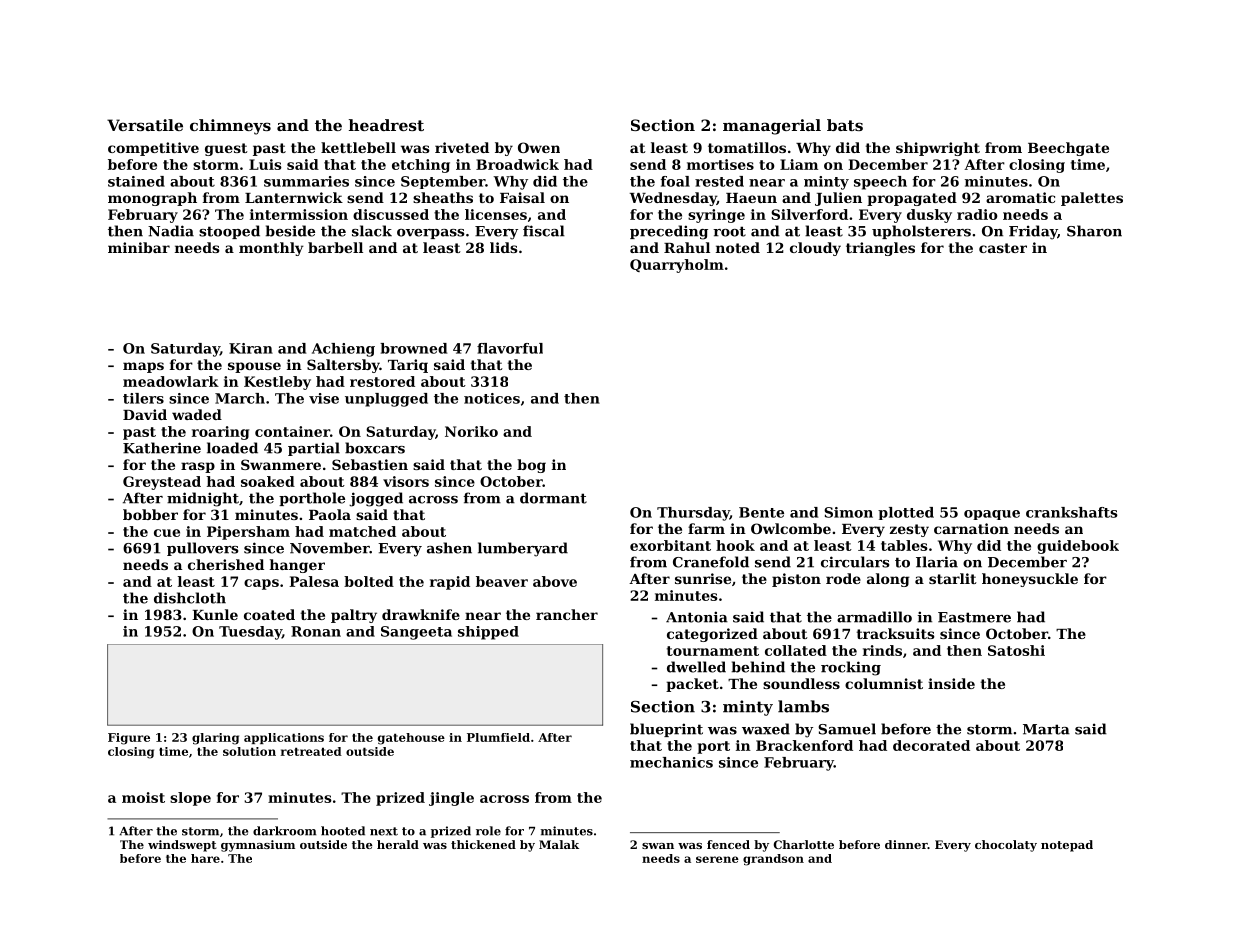 Image resolution: width=1233 pixels, height=952 pixels. I want to click on partial, so click(314, 449).
